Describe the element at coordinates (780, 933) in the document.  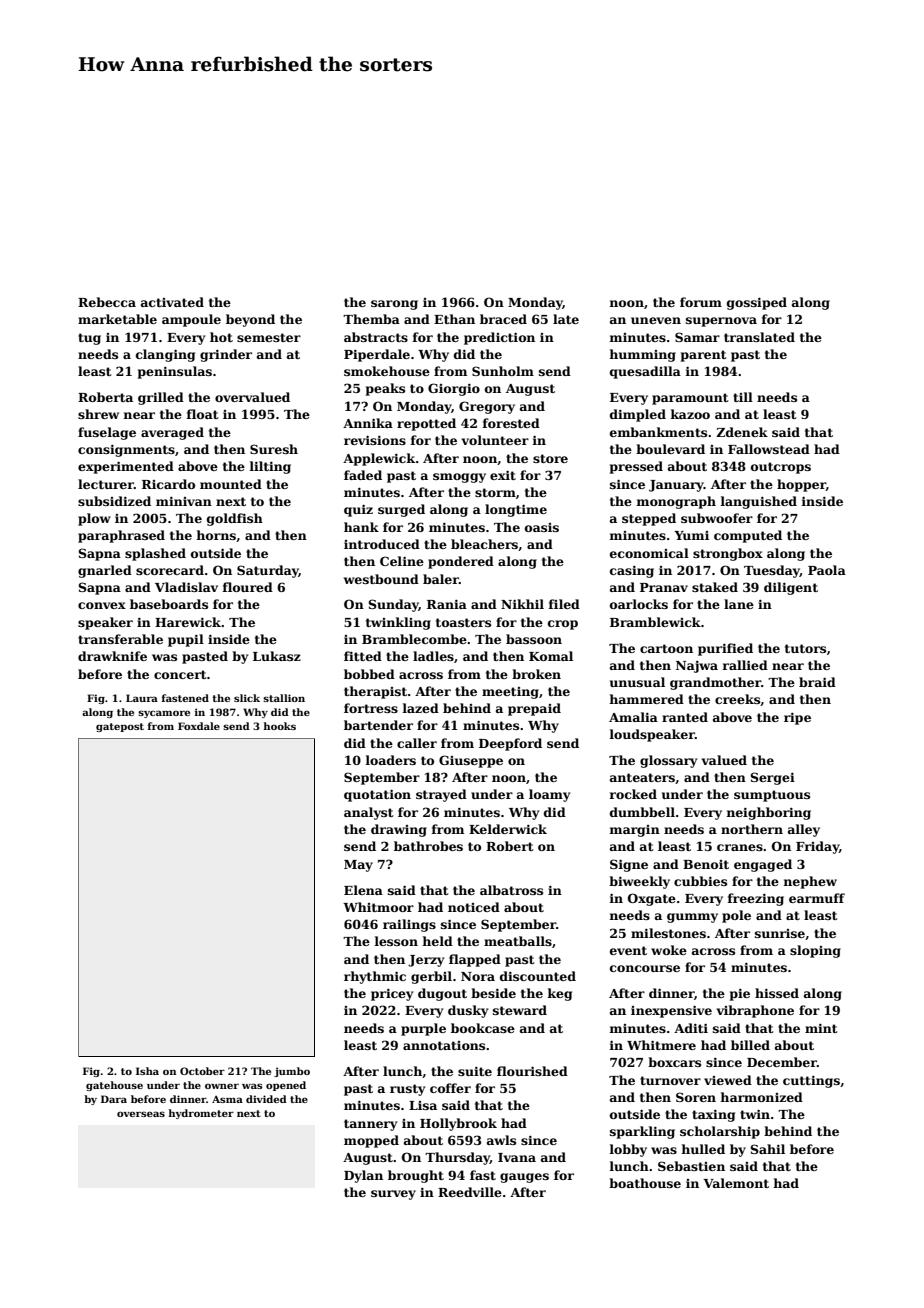
I see `sunrise` at that location.
